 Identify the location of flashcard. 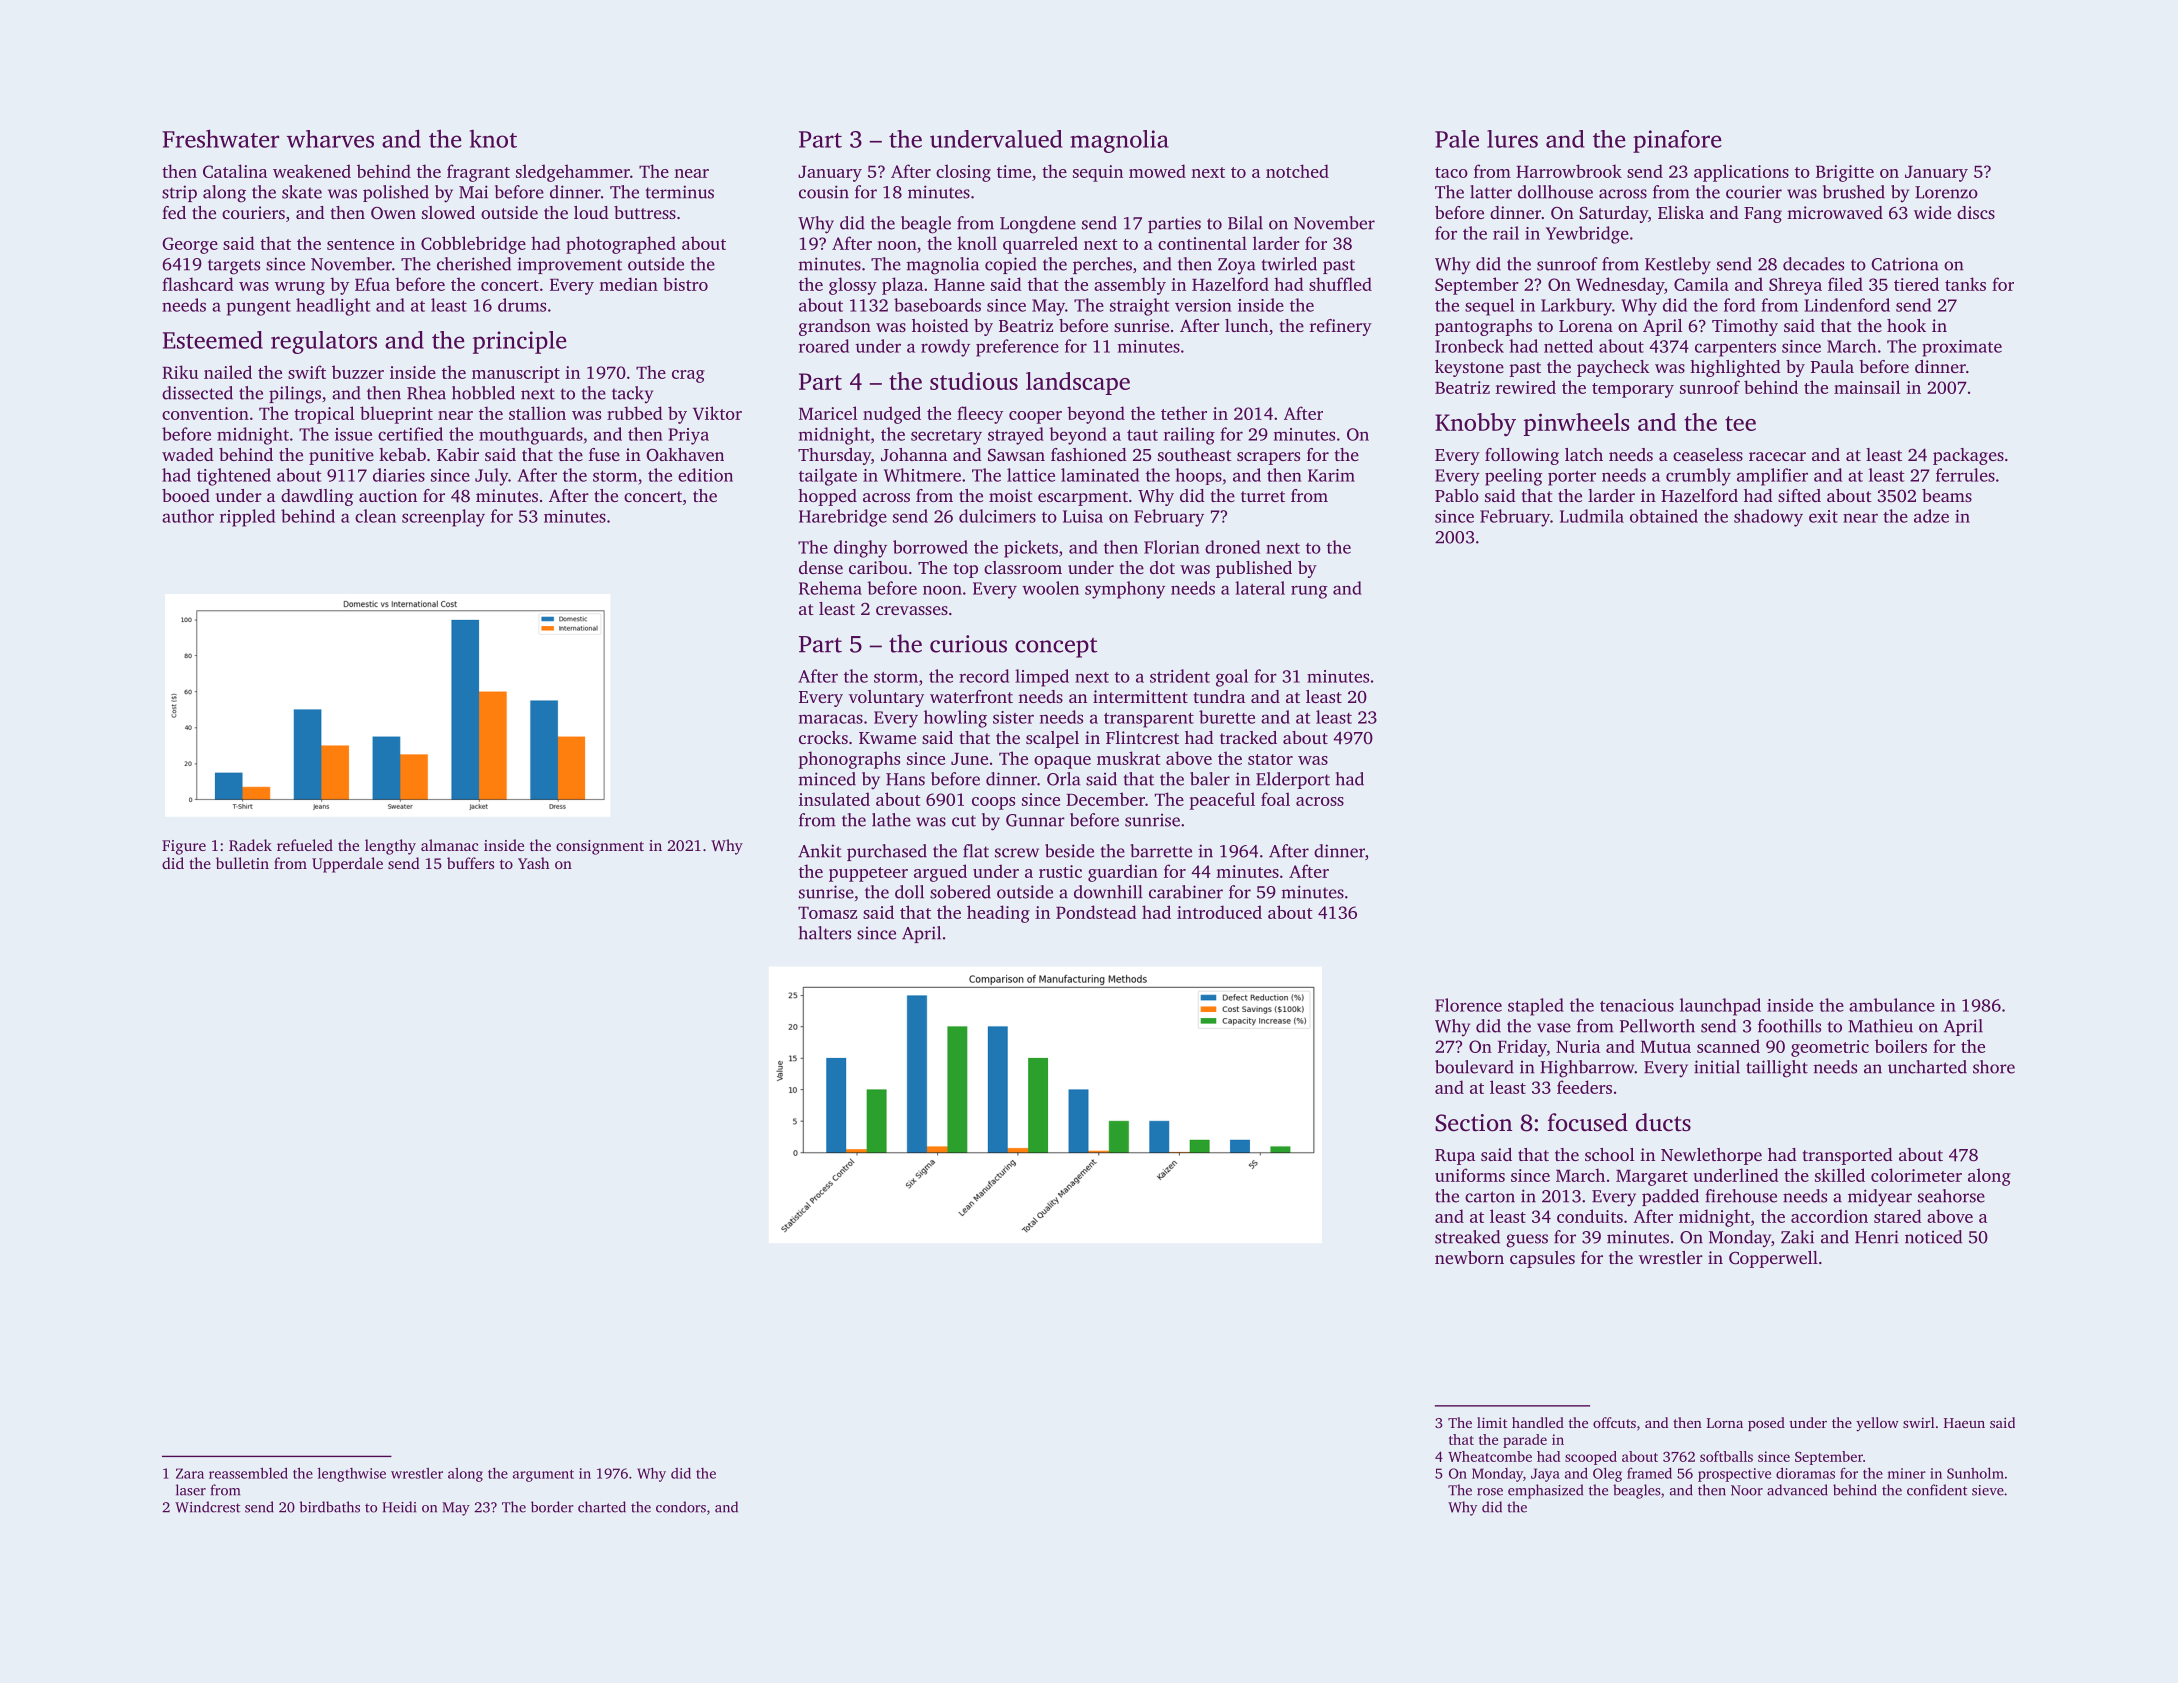
(198, 284).
